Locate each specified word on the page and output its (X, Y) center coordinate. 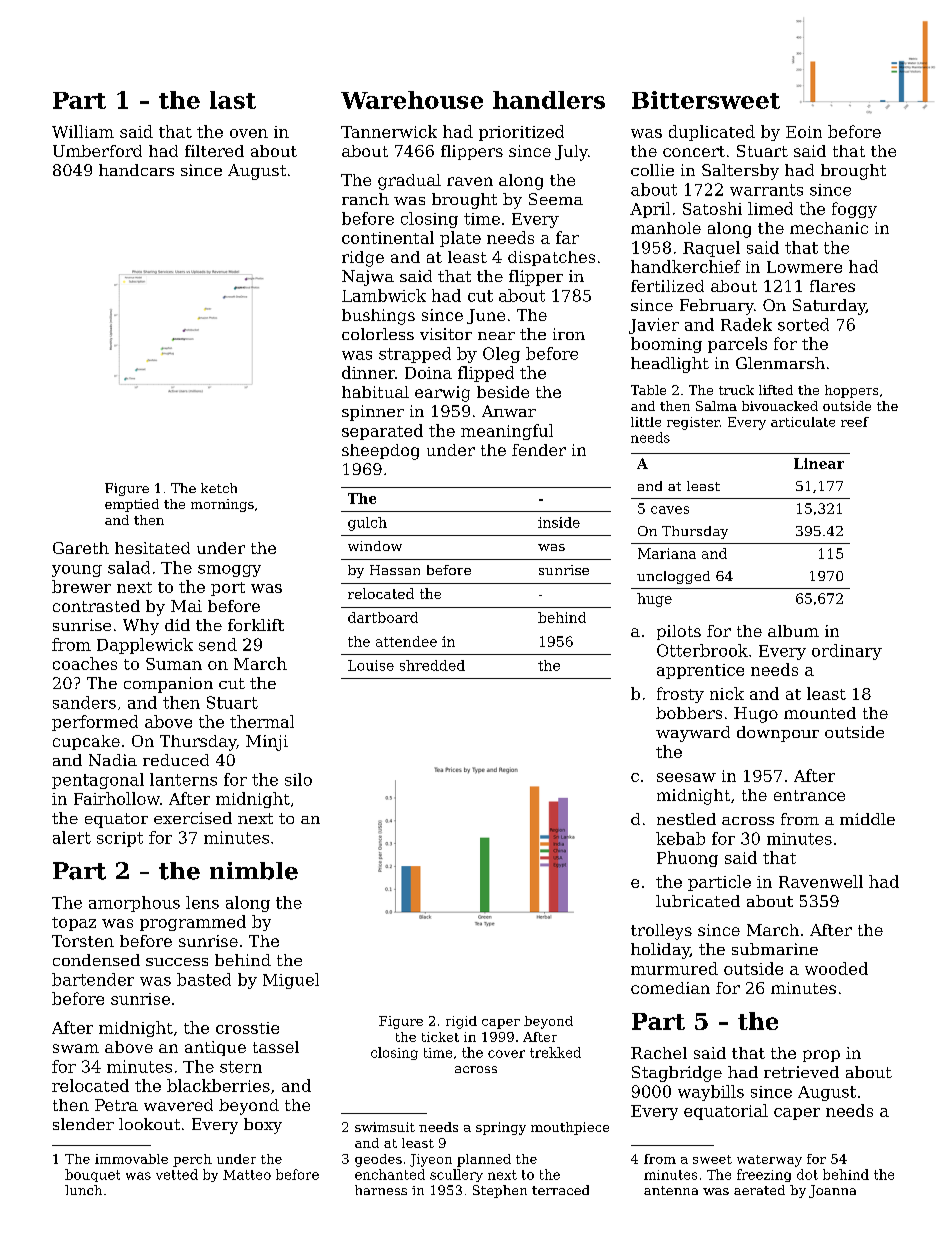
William (83, 131)
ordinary (847, 652)
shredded (432, 665)
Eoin (804, 132)
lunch (83, 1190)
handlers (549, 100)
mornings (222, 505)
